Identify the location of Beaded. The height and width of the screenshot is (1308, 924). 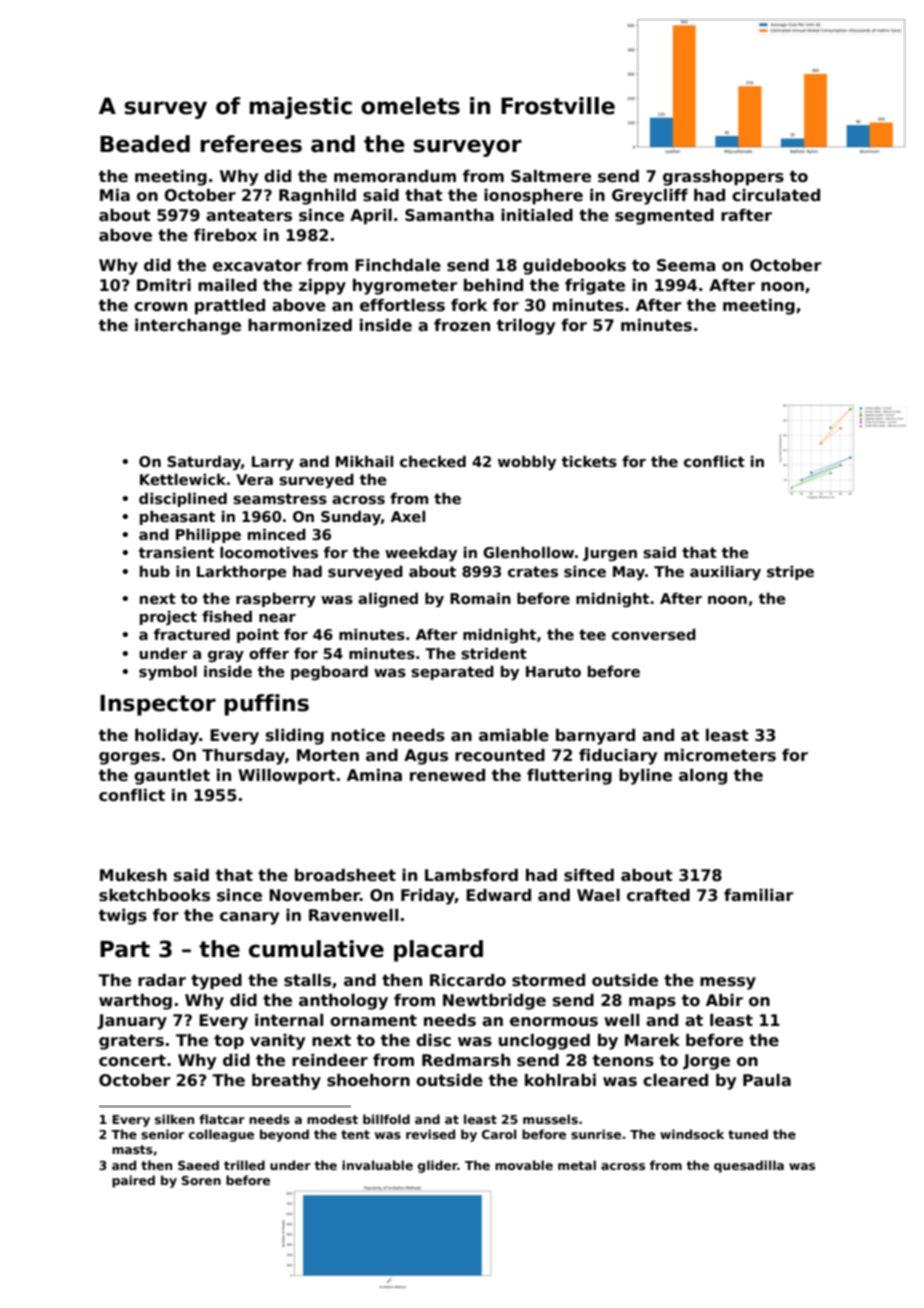
(145, 144).
